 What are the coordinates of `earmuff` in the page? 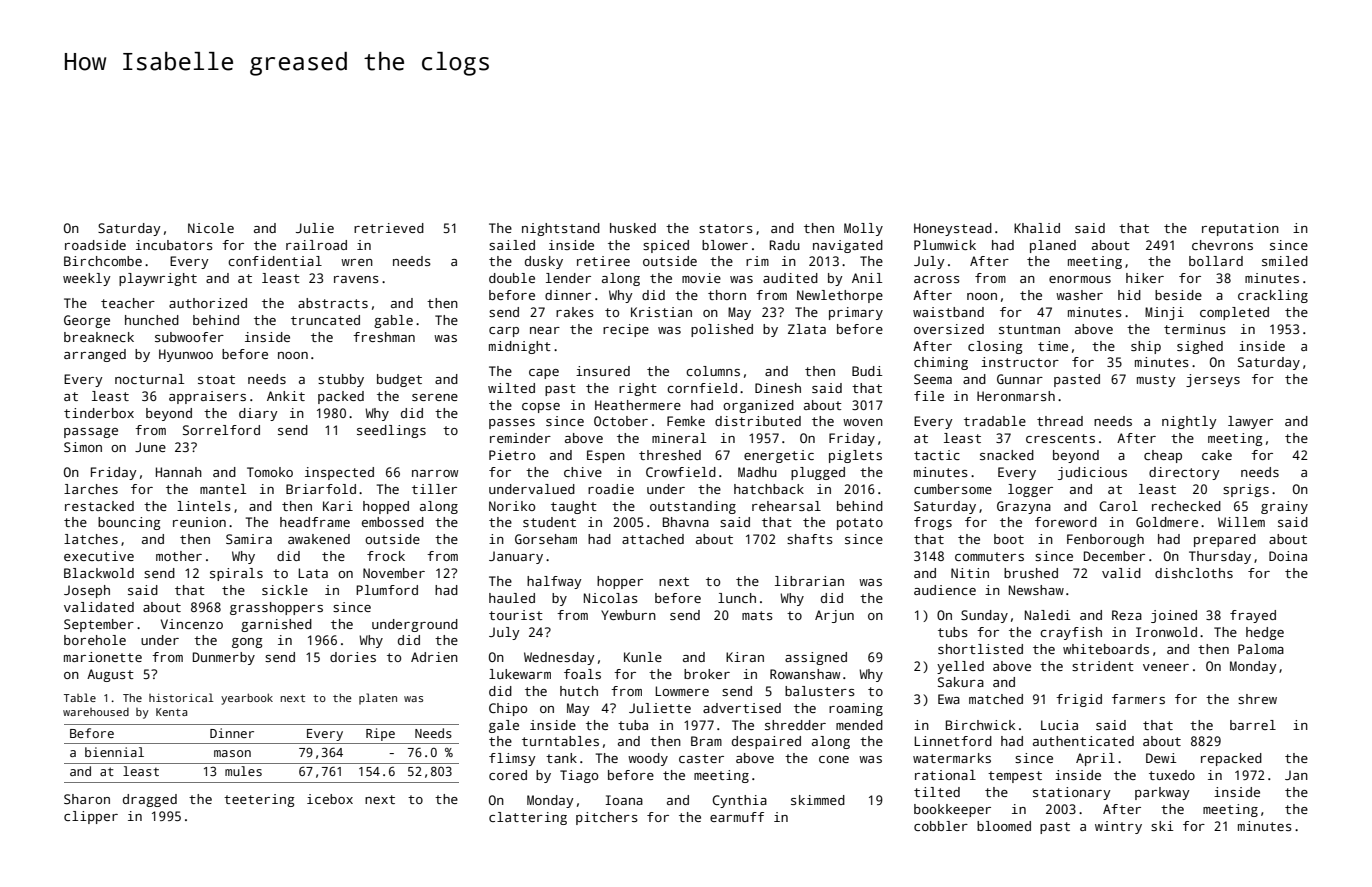 It's located at (737, 817).
